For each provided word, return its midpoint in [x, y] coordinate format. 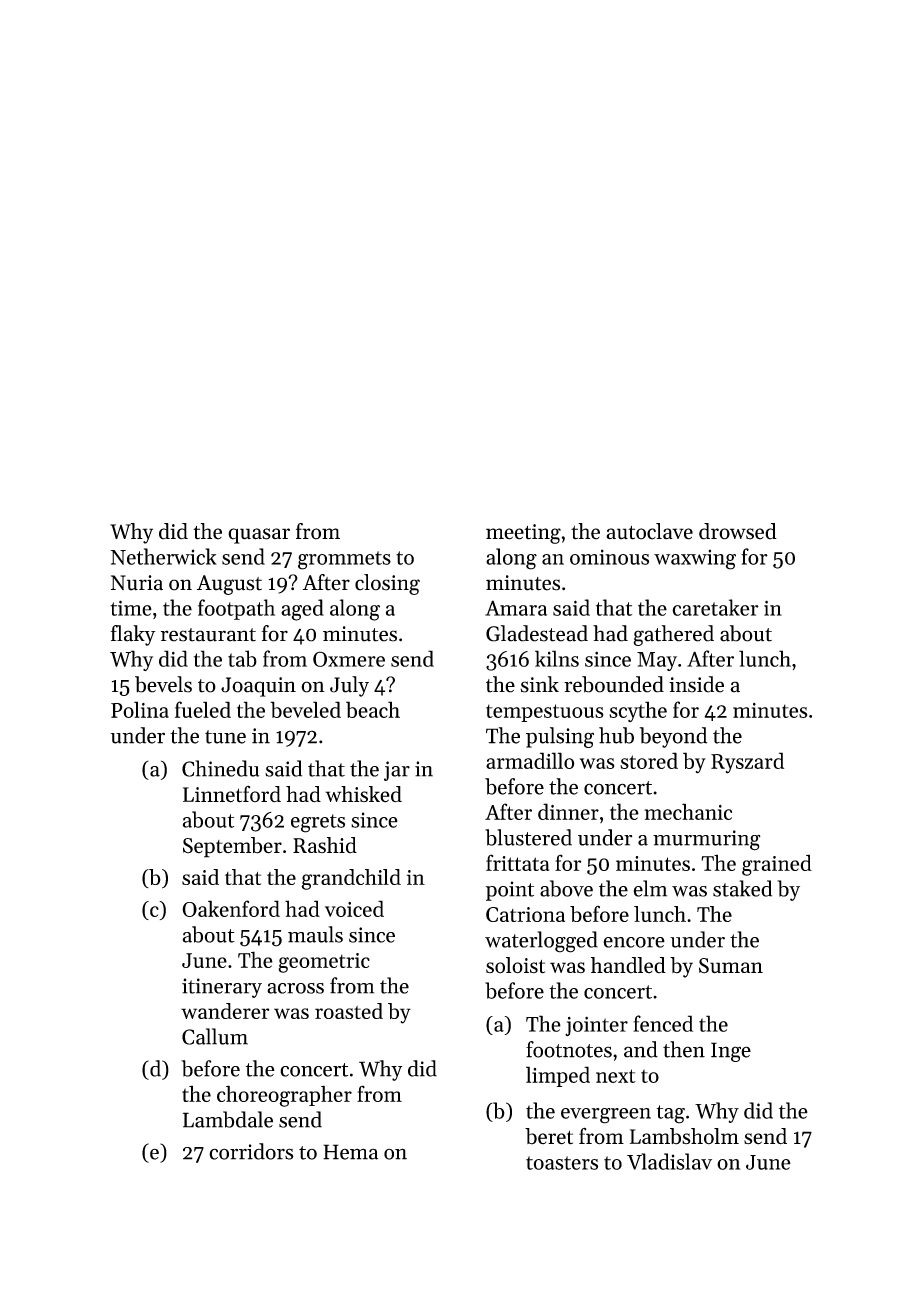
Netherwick [164, 556]
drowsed [738, 531]
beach [373, 709]
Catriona [525, 914]
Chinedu [220, 768]
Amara [516, 608]
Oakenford [231, 908]
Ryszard [747, 763]
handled [628, 965]
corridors [251, 1151]
